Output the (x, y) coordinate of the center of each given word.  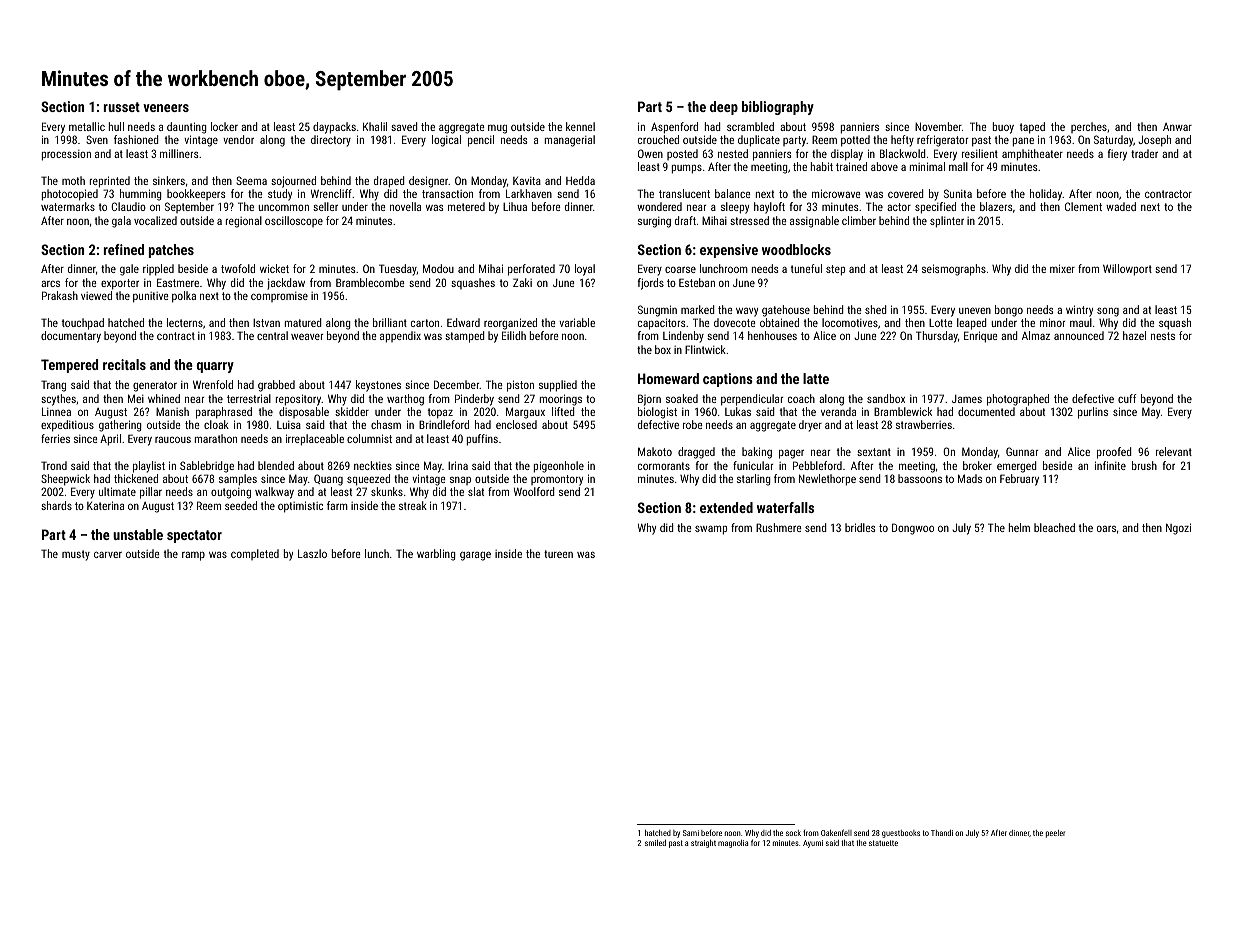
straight (703, 844)
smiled (655, 843)
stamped (465, 337)
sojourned (293, 182)
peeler (1055, 834)
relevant (1174, 451)
